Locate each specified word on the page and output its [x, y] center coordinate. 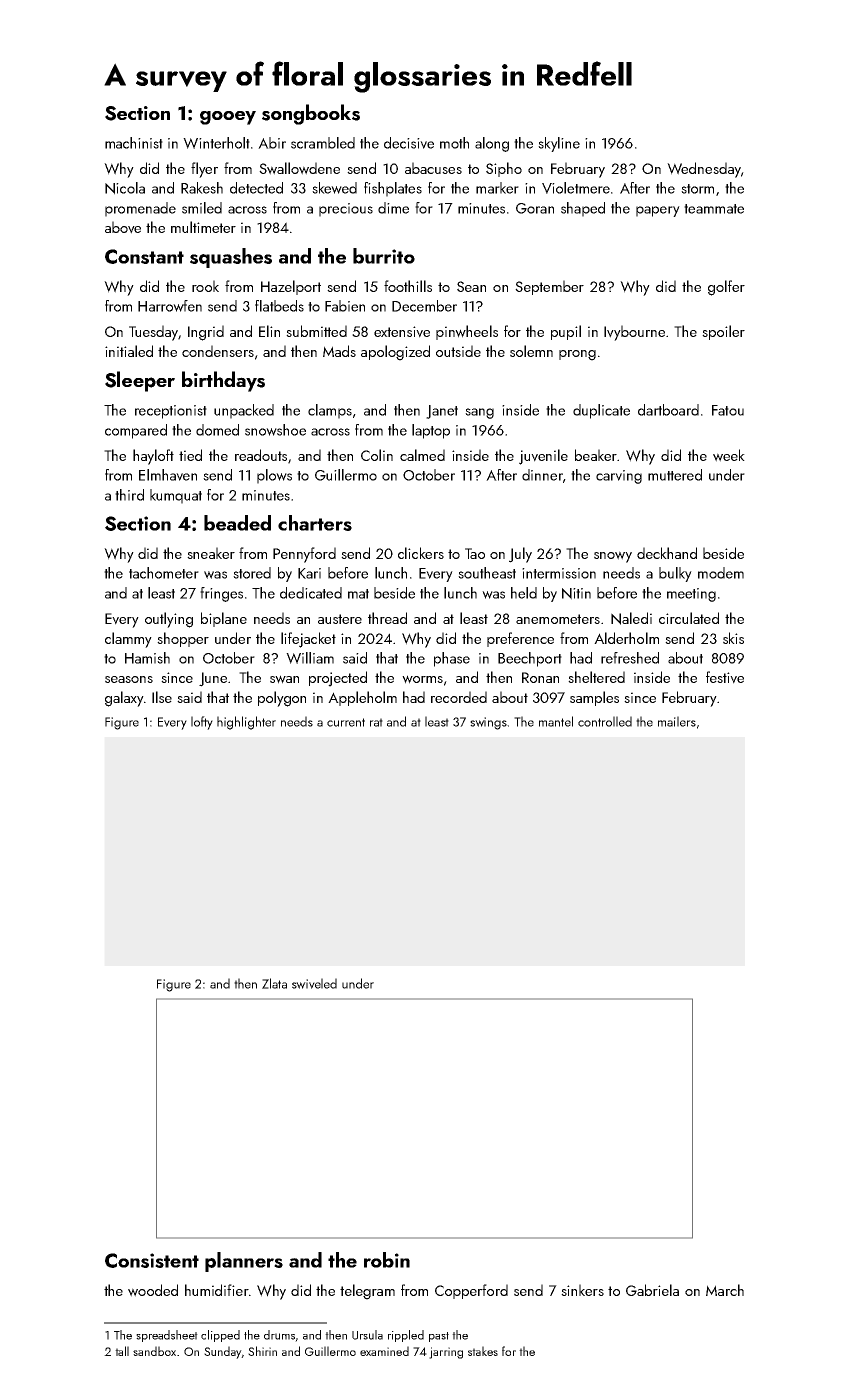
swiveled [314, 983]
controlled [605, 721]
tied [190, 455]
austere [340, 619]
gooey [228, 118]
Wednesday [704, 170]
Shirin [262, 1351]
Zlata [274, 983]
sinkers [582, 1290]
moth [454, 143]
